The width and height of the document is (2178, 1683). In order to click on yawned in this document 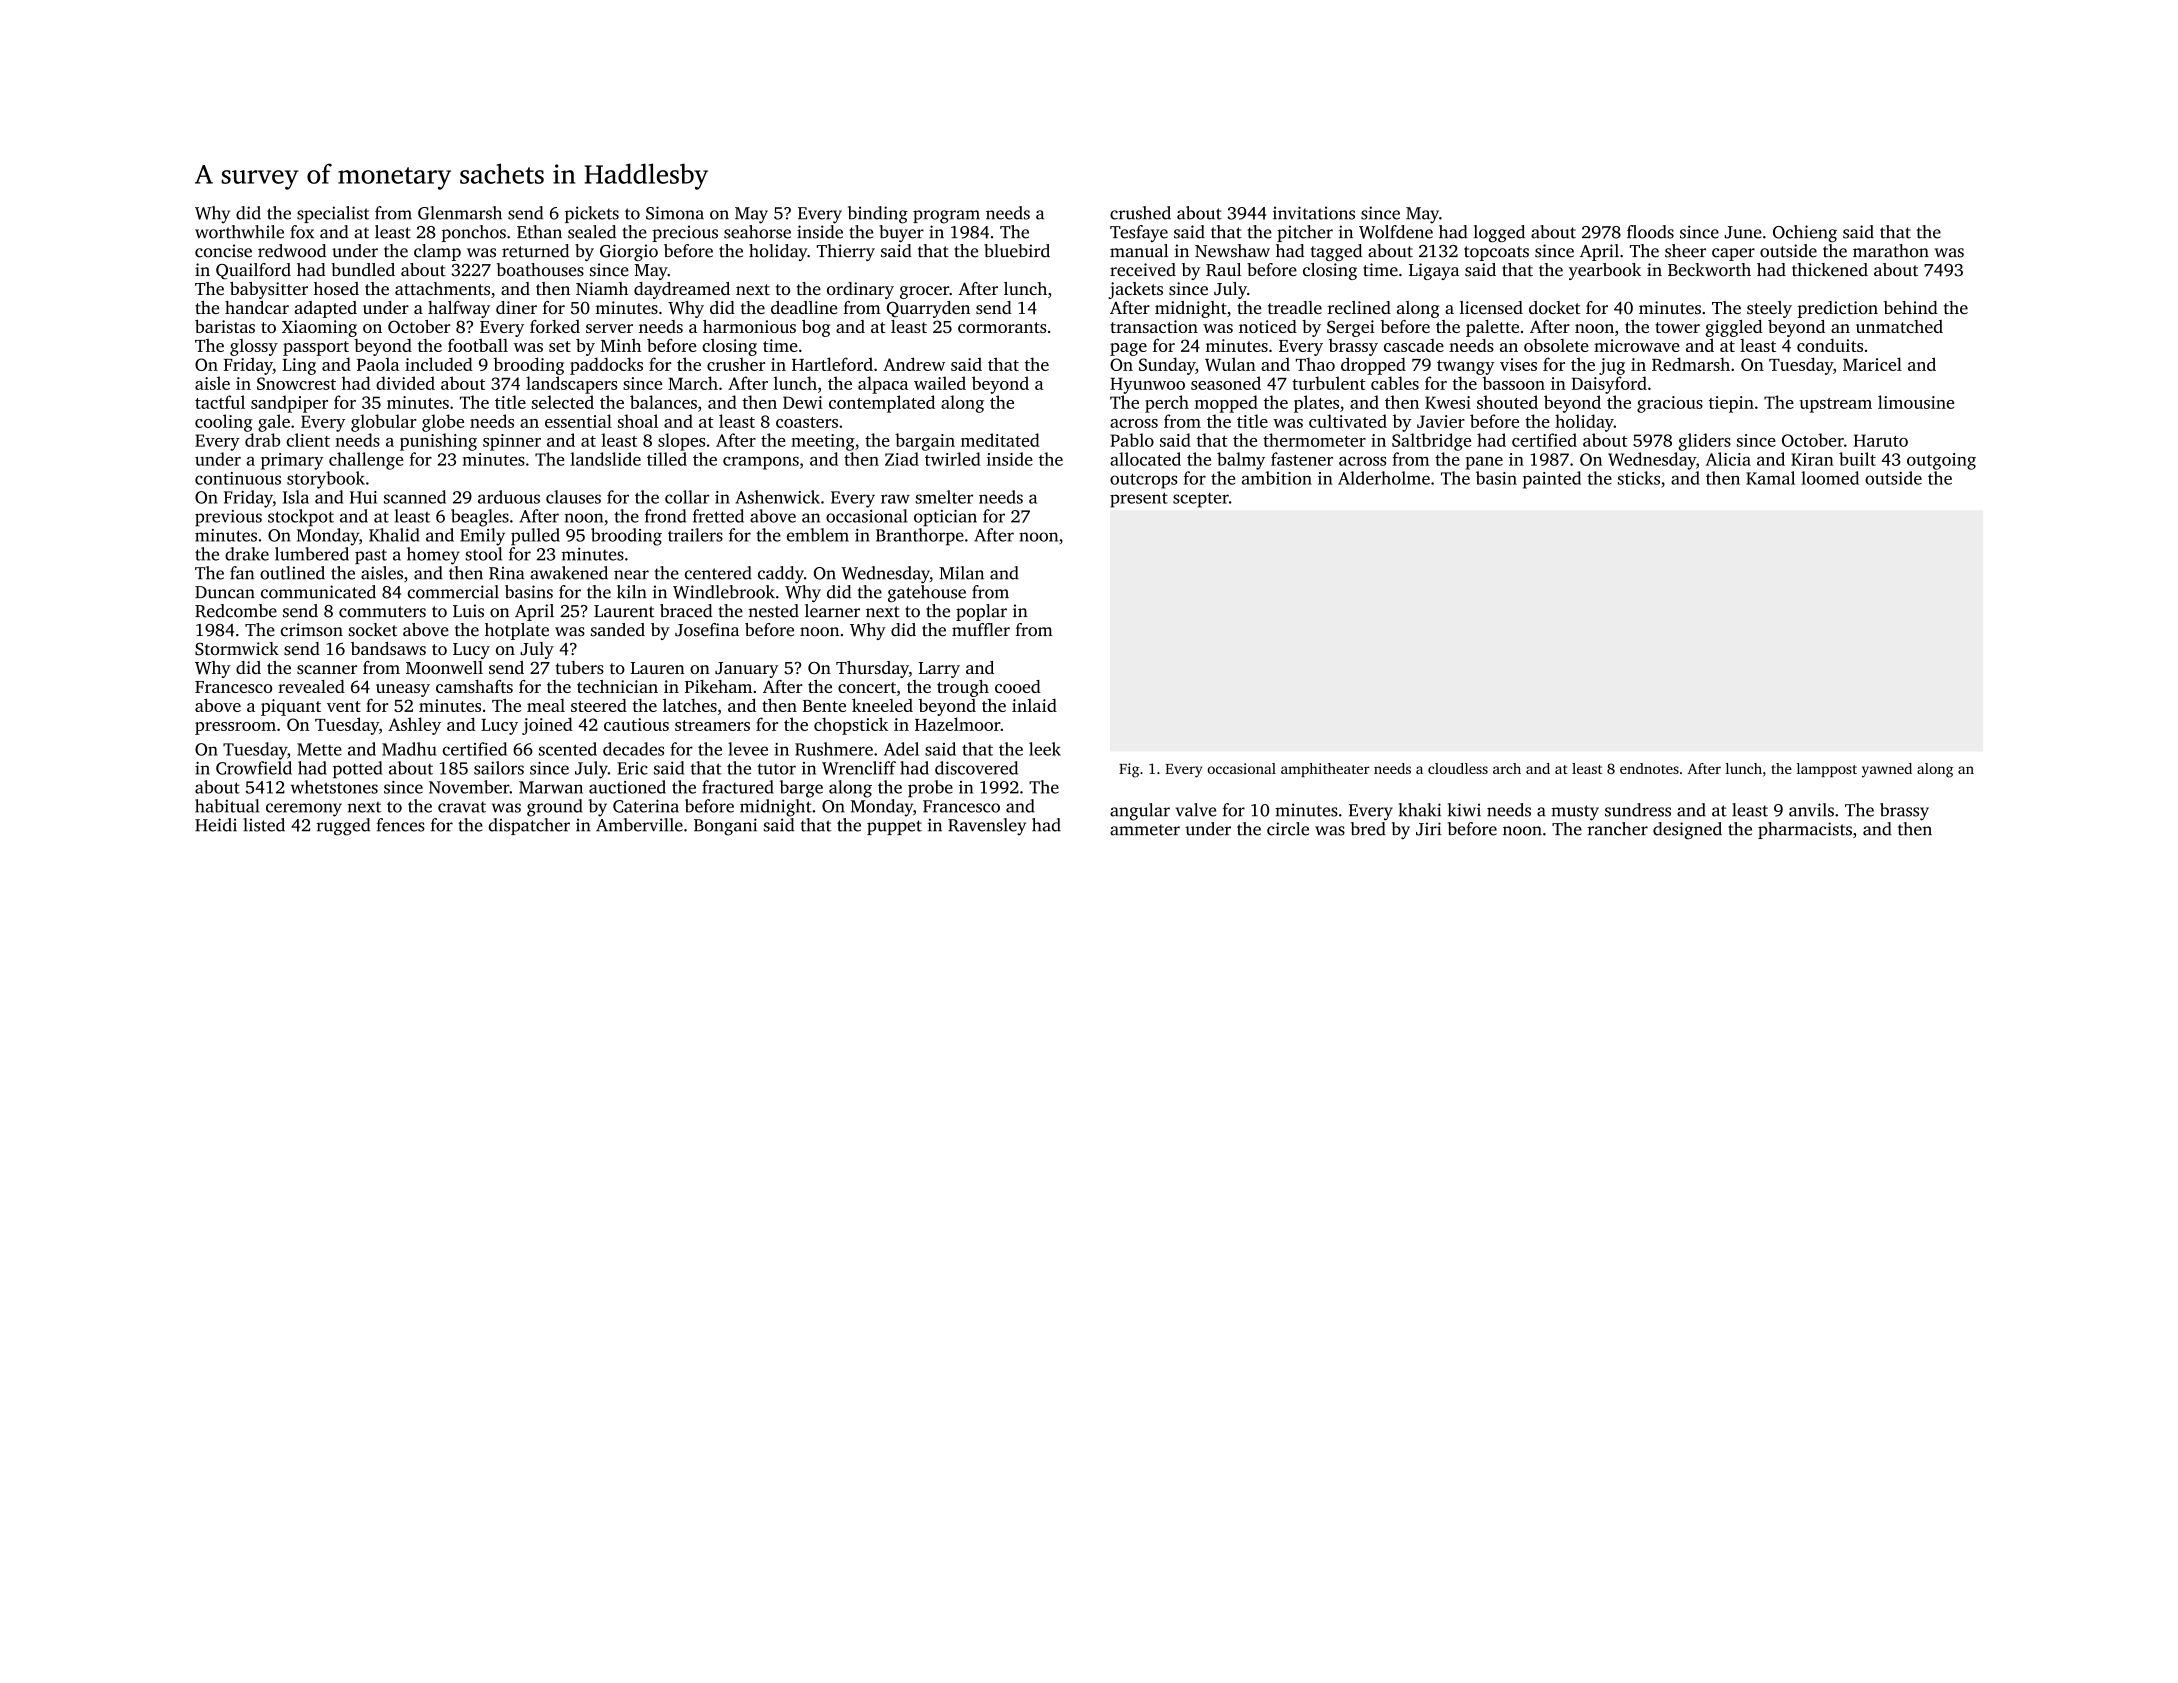, I will do `click(1887, 770)`.
